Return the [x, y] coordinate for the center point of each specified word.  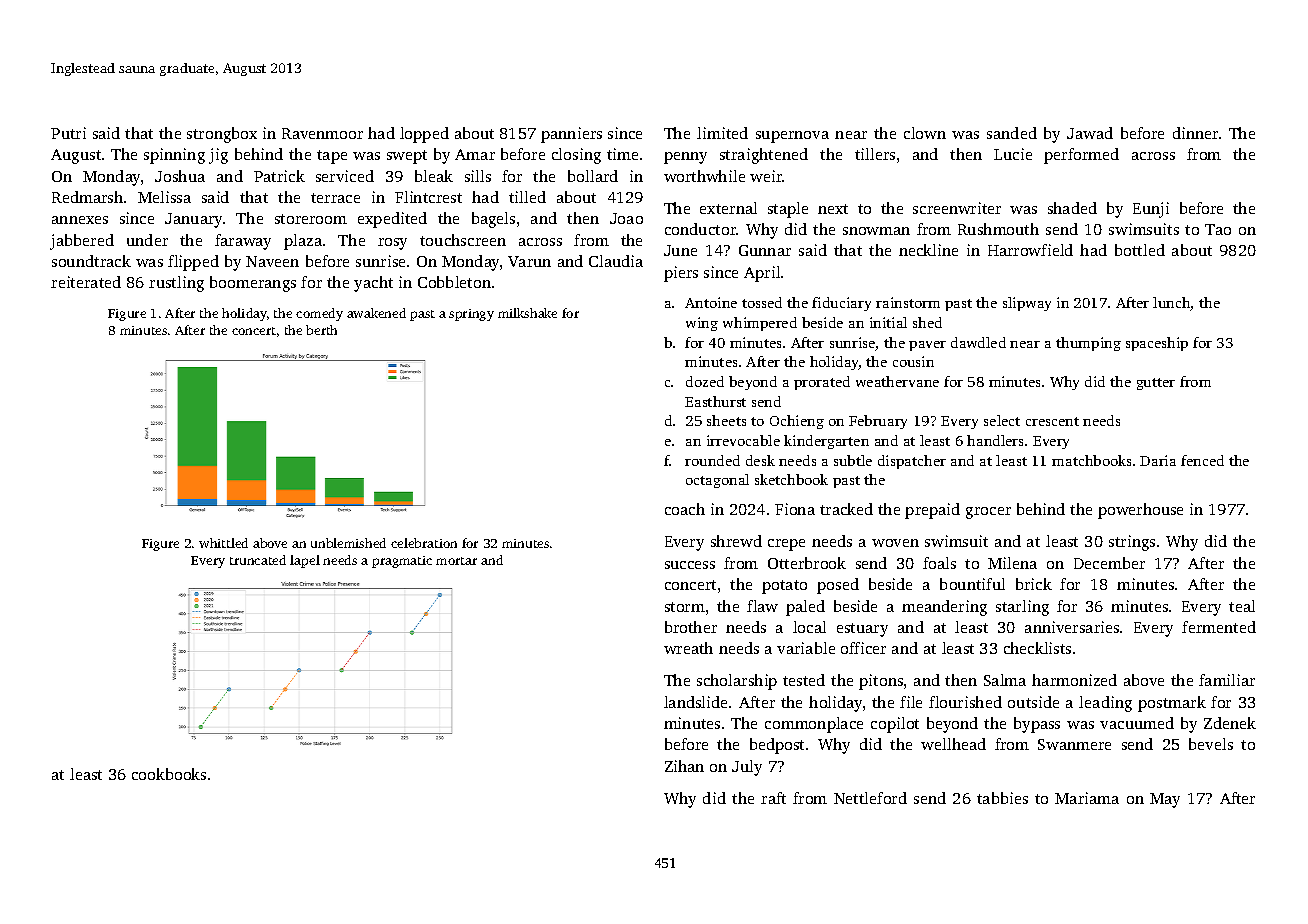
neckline [928, 250]
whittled [223, 543]
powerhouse [1140, 511]
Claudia [616, 261]
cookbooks [169, 774]
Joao [626, 218]
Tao [1218, 229]
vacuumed [1137, 723]
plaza [303, 242]
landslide [695, 702]
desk [760, 460]
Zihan [684, 766]
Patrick [279, 176]
